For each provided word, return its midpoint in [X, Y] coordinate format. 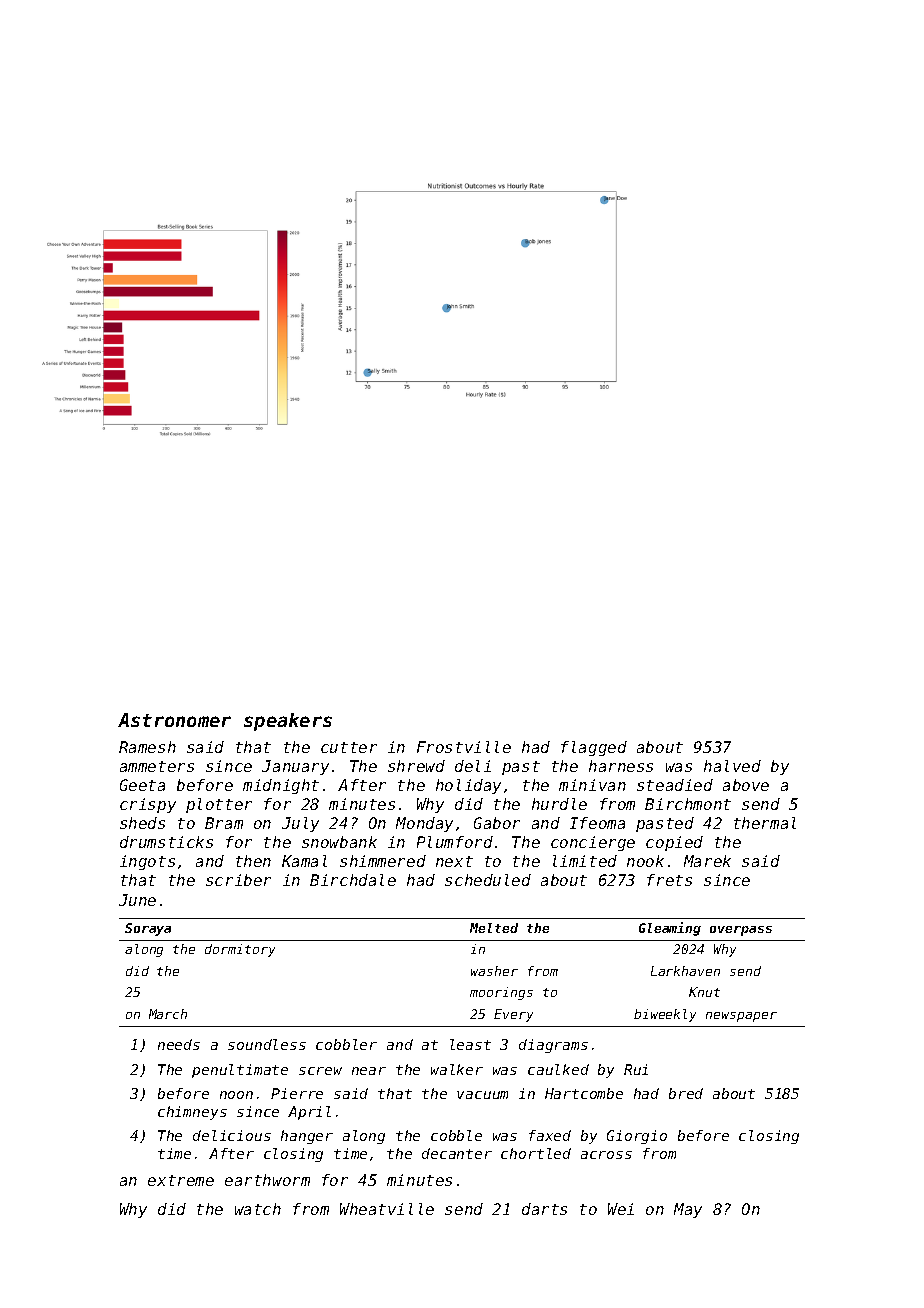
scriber [238, 880]
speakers [288, 722]
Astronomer [174, 720]
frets [669, 880]
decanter [457, 1153]
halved [732, 766]
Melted [494, 928]
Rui [636, 1069]
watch [258, 1209]
